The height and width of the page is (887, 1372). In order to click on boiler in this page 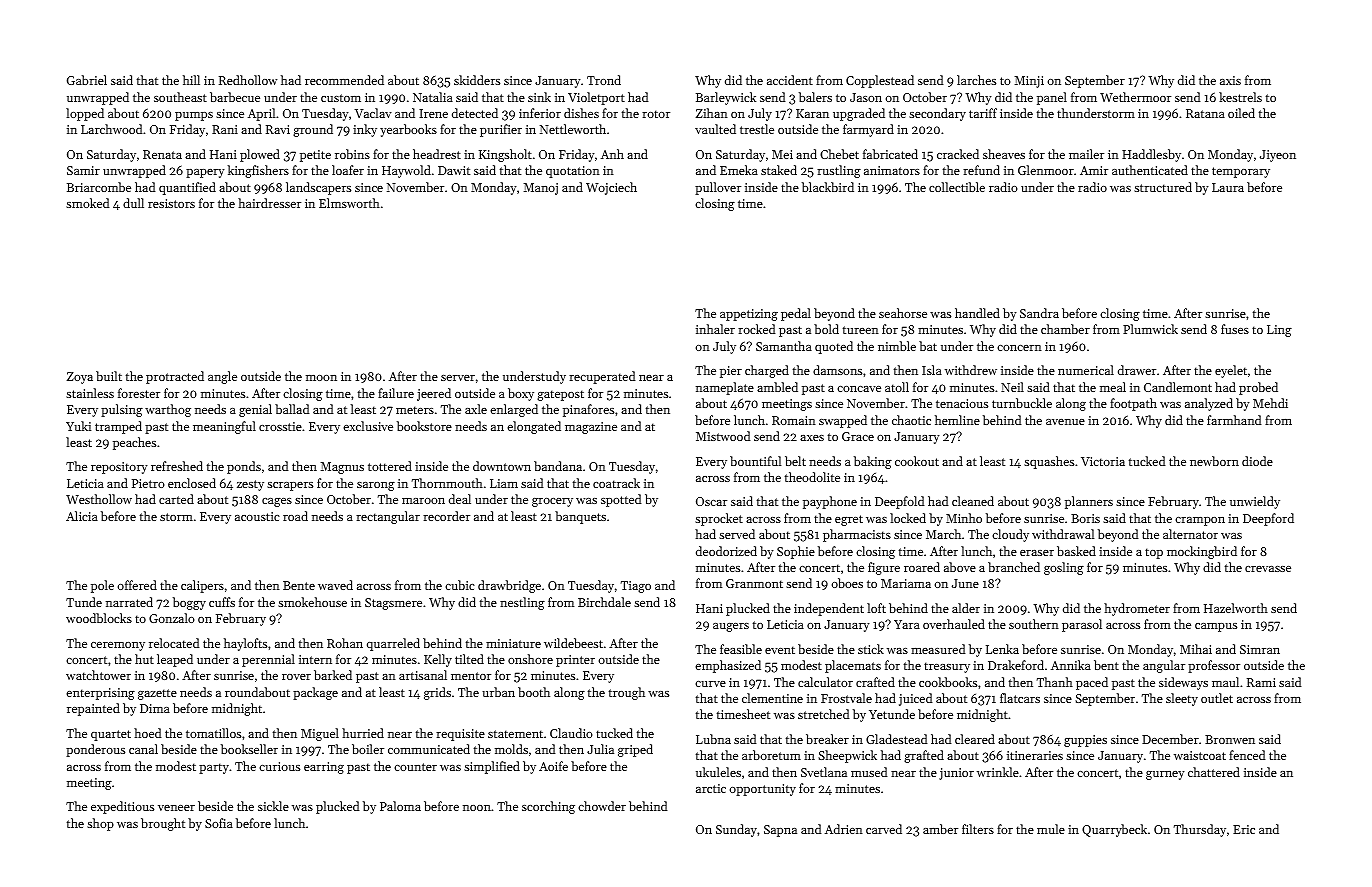, I will do `click(368, 749)`.
